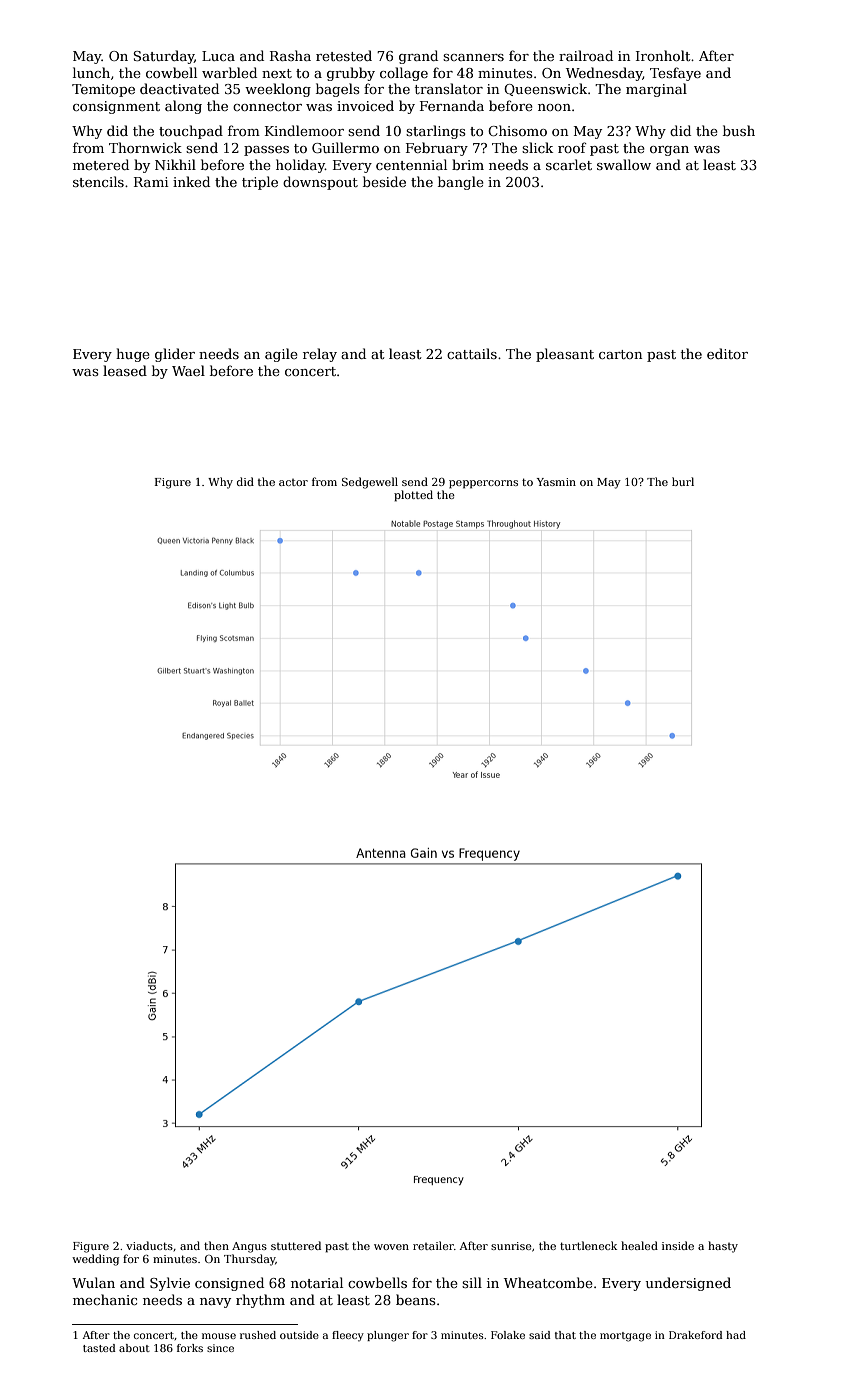 Image resolution: width=849 pixels, height=1400 pixels. Describe the element at coordinates (134, 1348) in the screenshot. I see `about` at that location.
